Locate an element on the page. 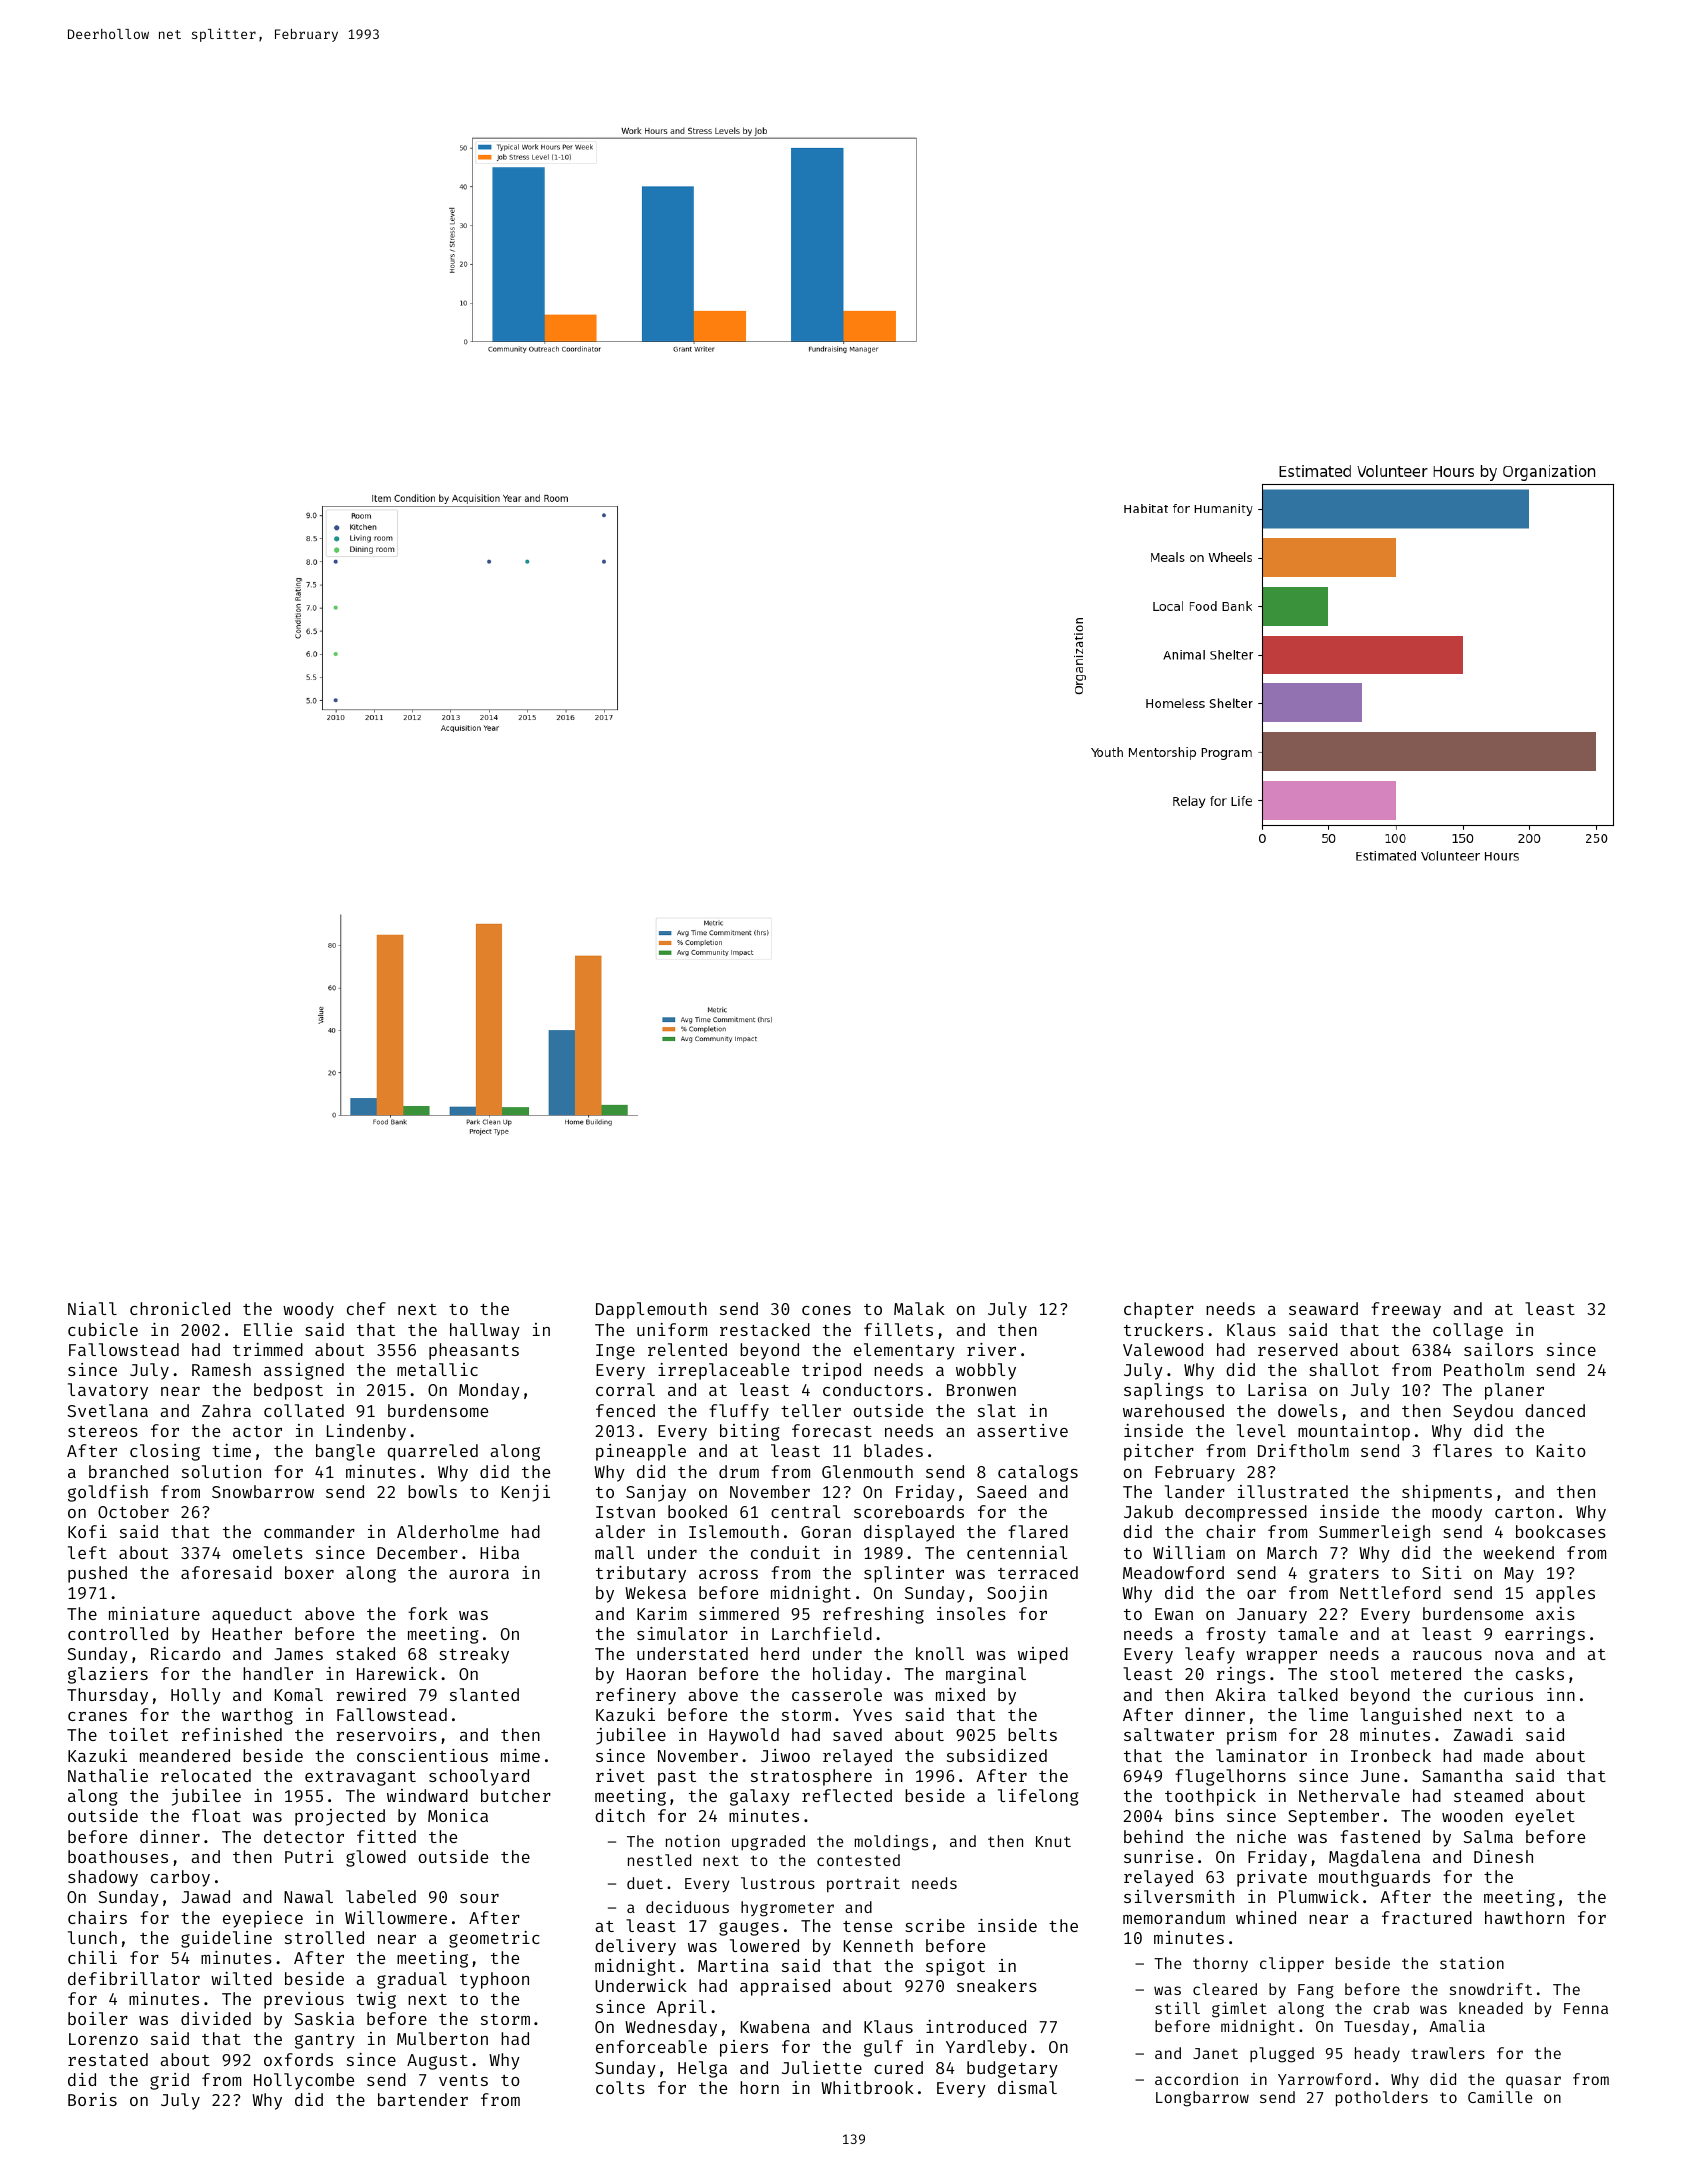  Whitbrook is located at coordinates (867, 2087).
